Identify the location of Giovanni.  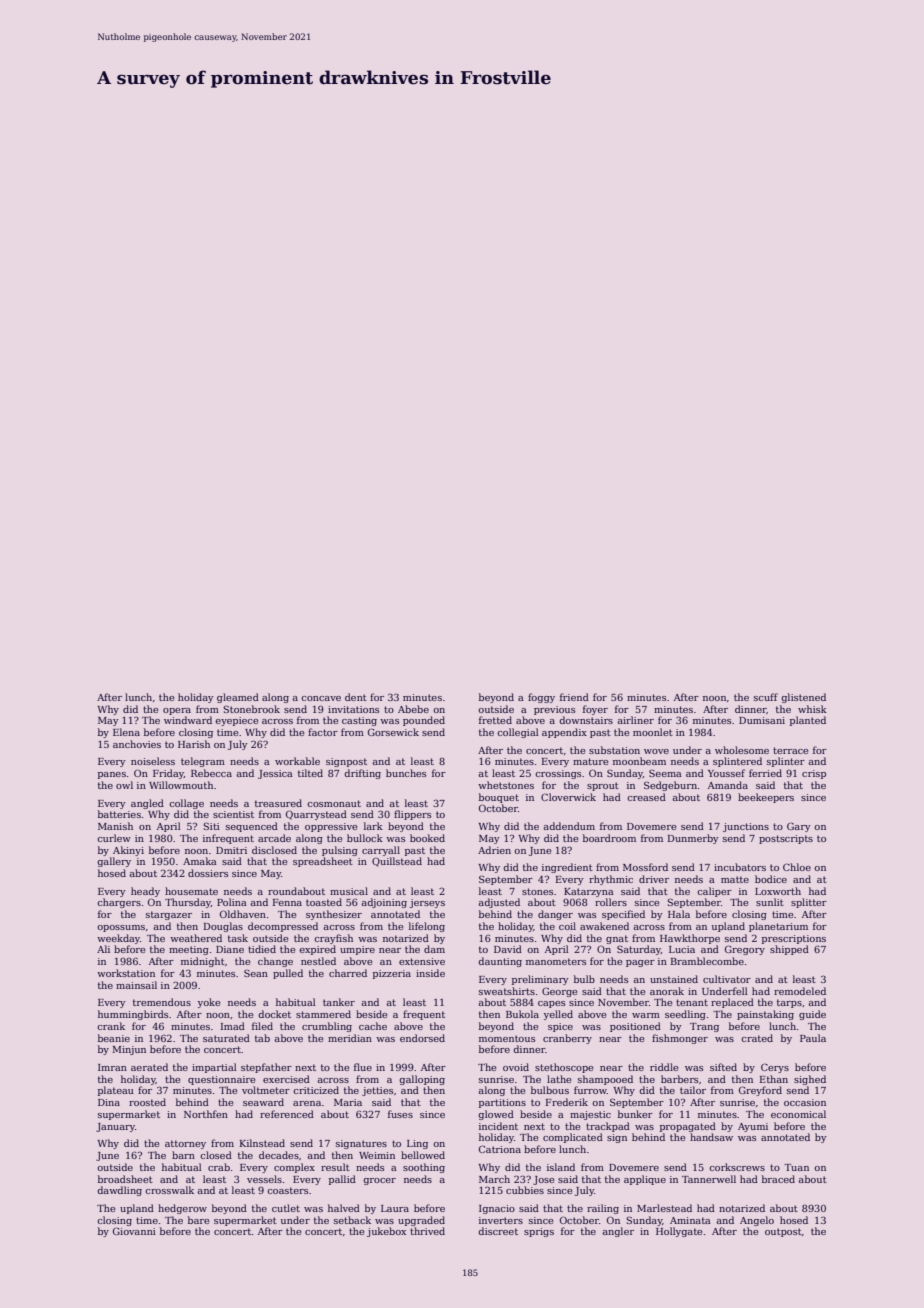
(134, 1231).
